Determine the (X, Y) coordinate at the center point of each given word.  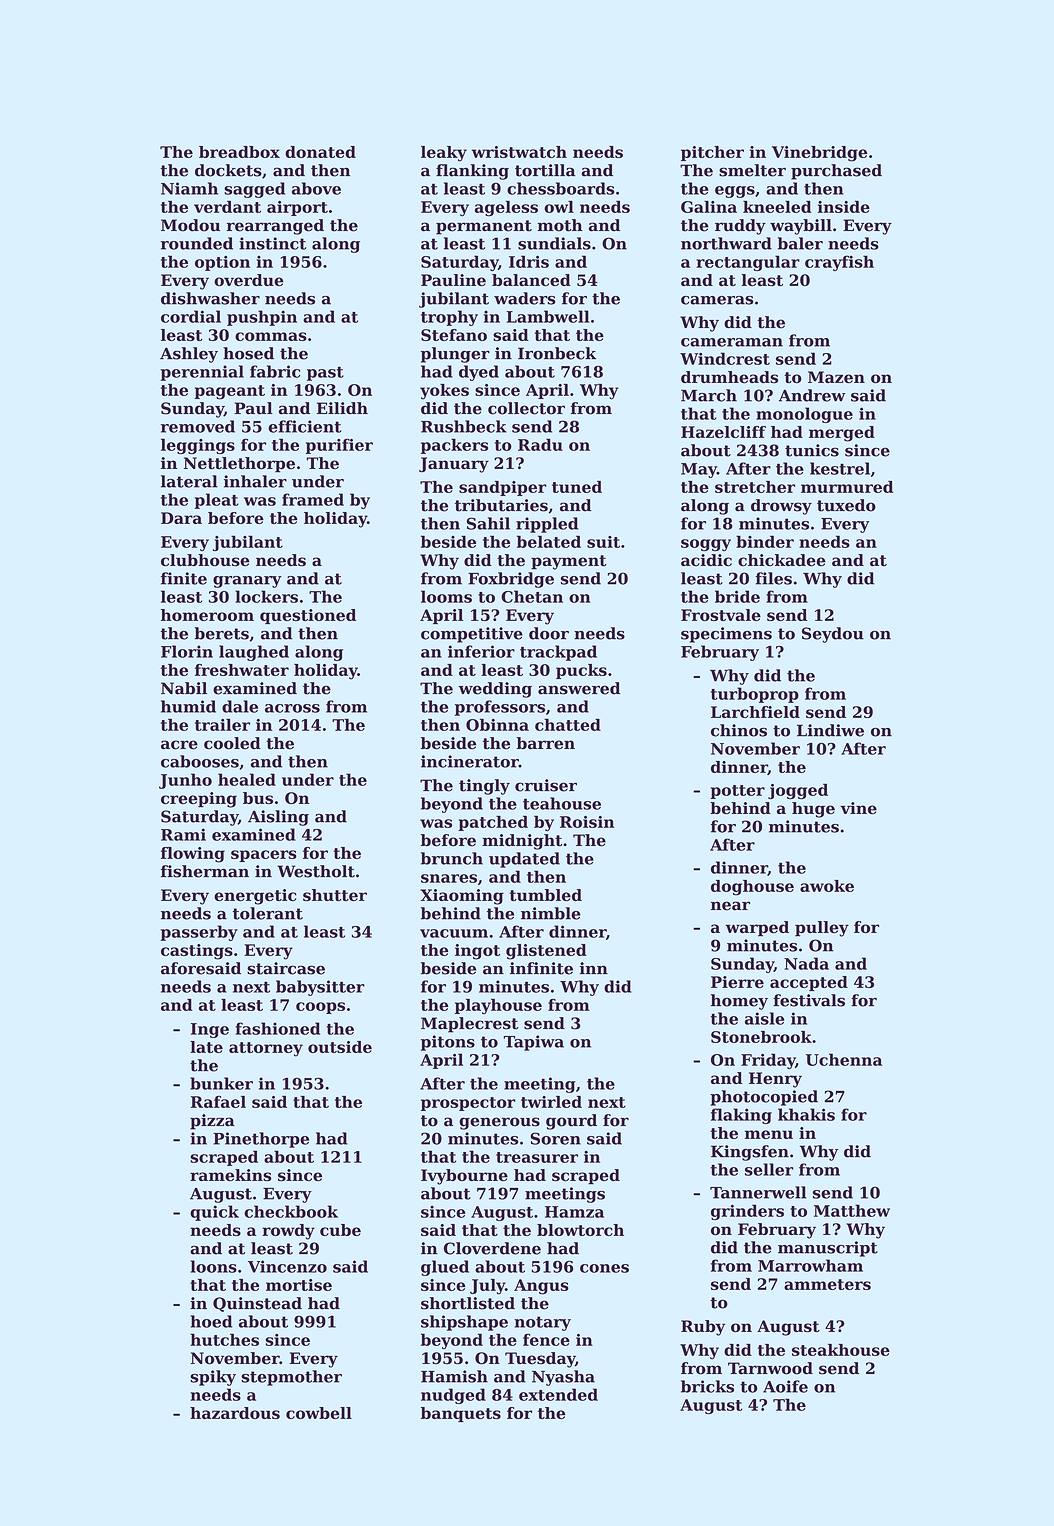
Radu (540, 444)
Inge (210, 1030)
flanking (472, 172)
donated (320, 152)
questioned (308, 616)
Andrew (812, 395)
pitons (448, 1043)
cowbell (319, 1413)
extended (558, 1394)
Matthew (852, 1210)
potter (737, 792)
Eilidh (342, 408)
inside (844, 207)
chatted (568, 724)
